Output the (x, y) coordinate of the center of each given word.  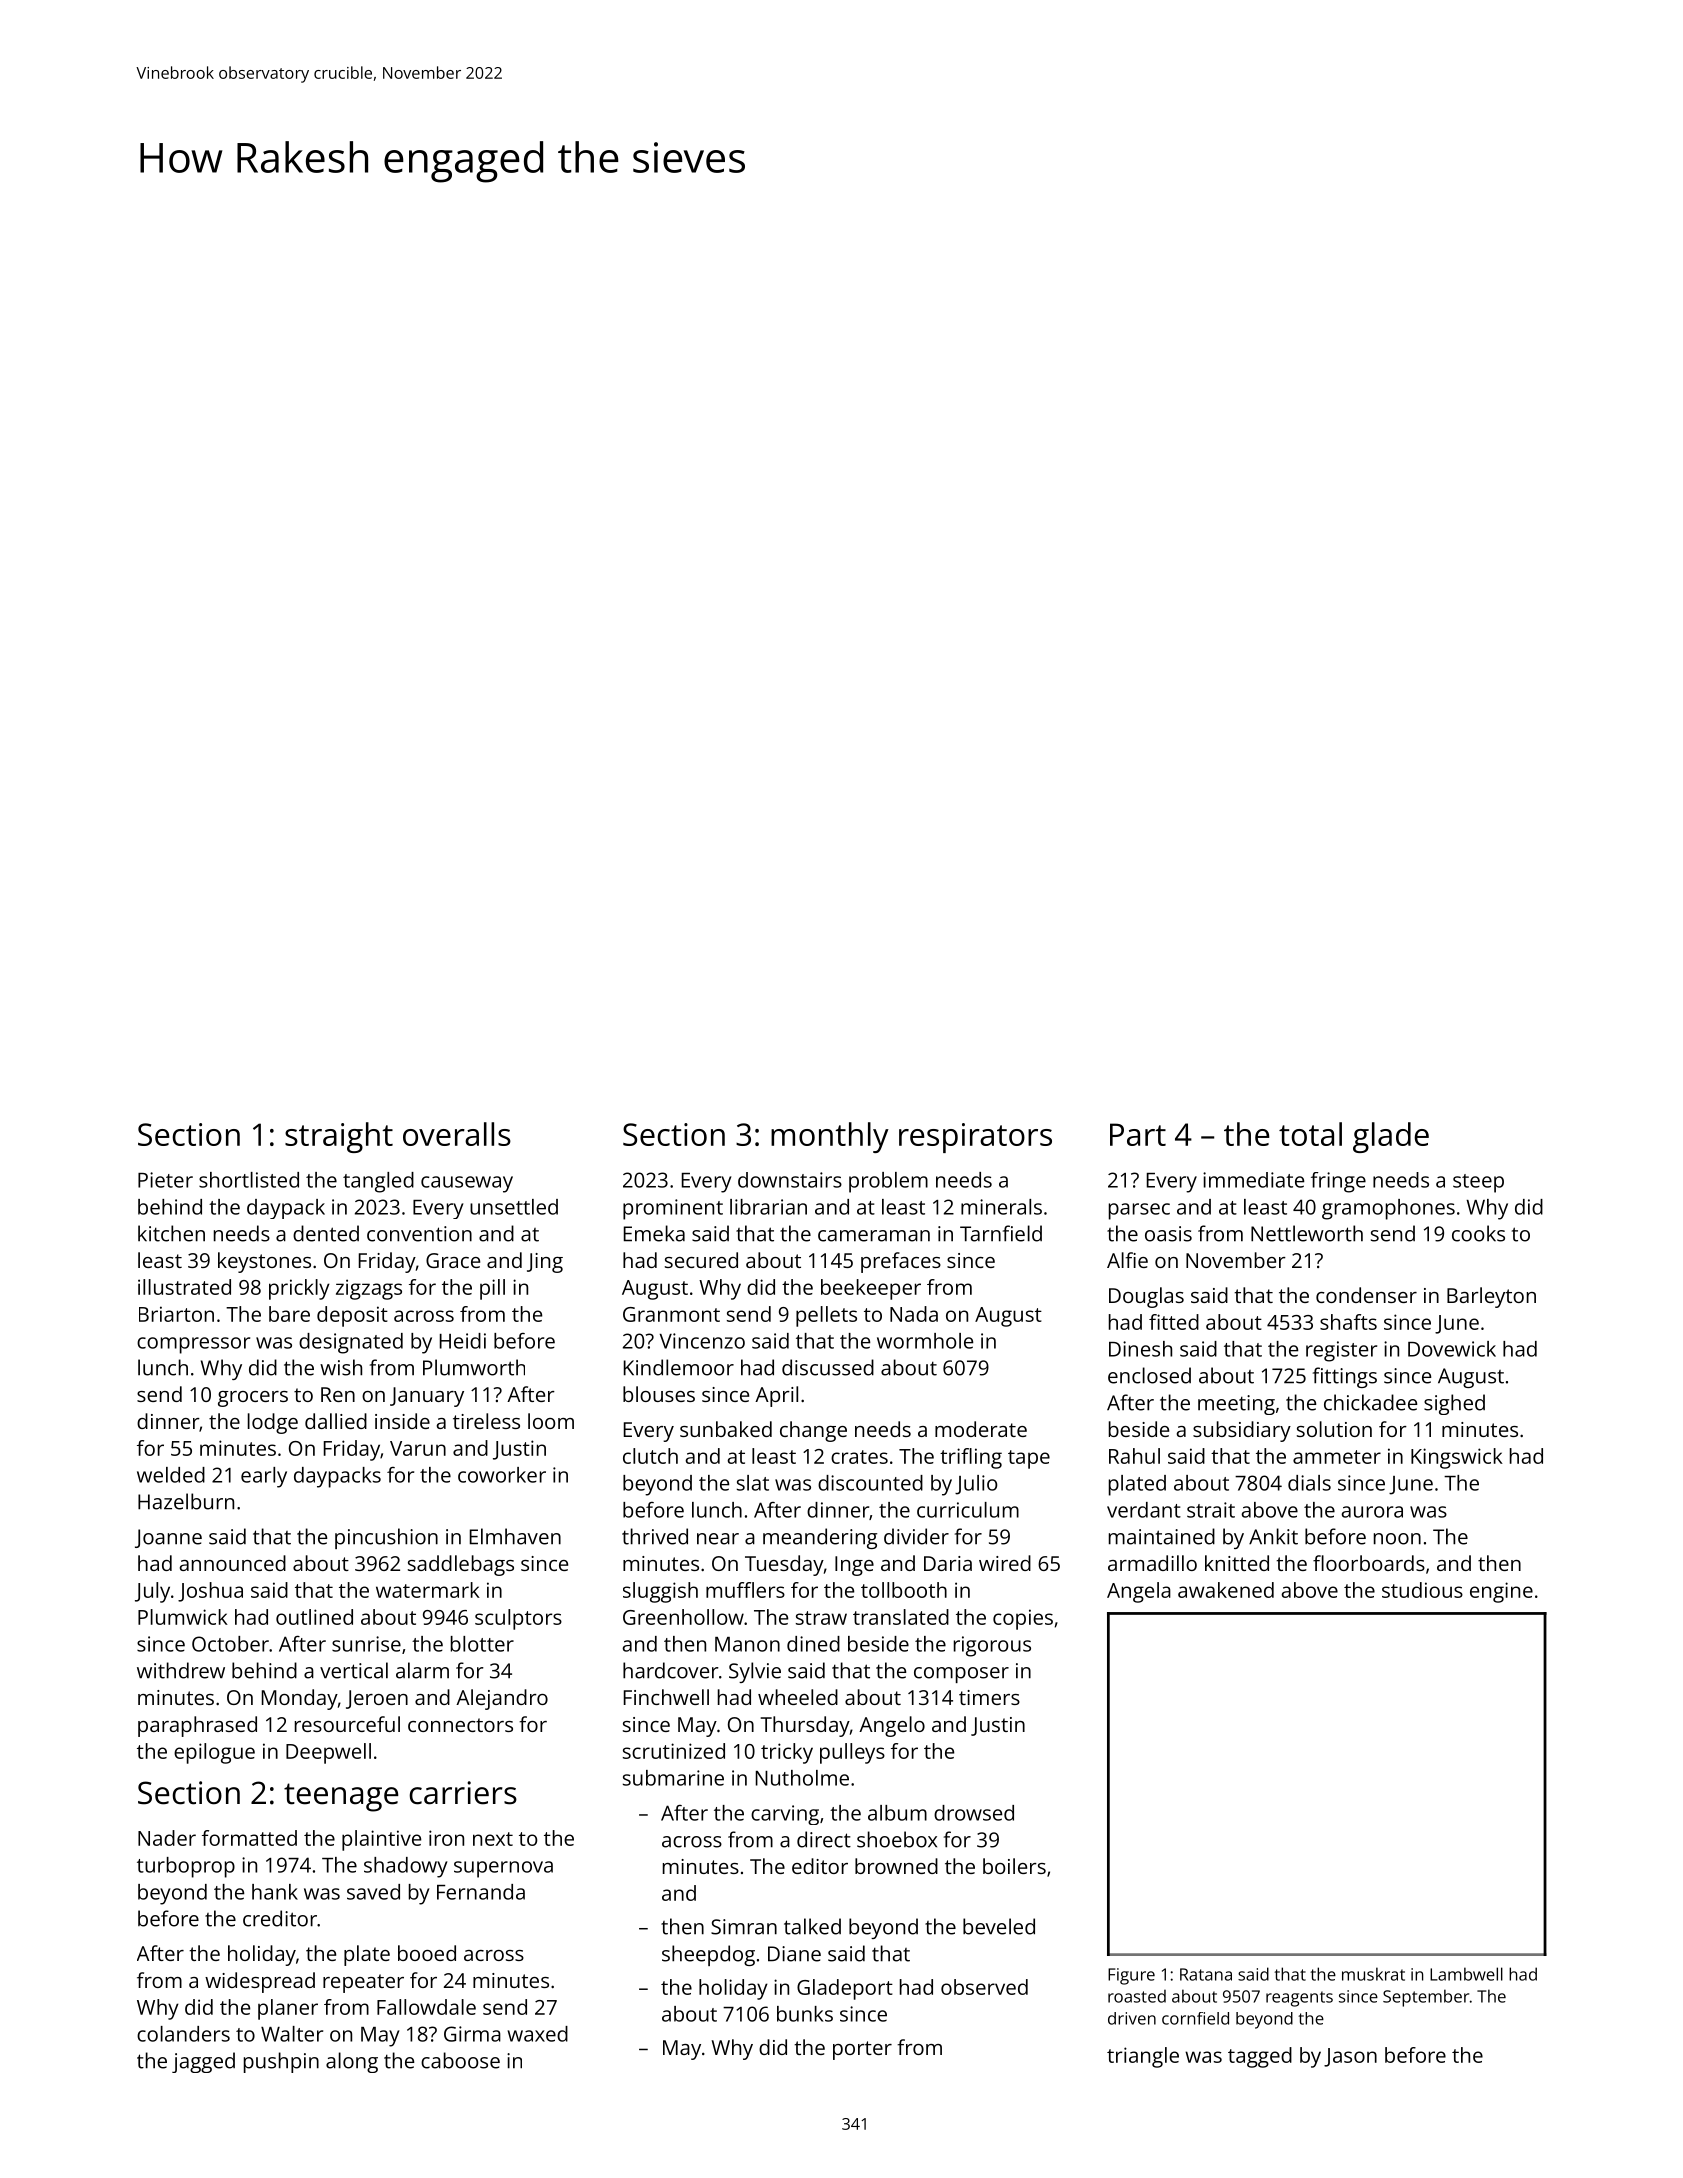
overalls (457, 1134)
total (1310, 1134)
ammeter (1337, 1457)
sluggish (660, 1592)
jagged (203, 2062)
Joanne (168, 1538)
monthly (830, 1137)
